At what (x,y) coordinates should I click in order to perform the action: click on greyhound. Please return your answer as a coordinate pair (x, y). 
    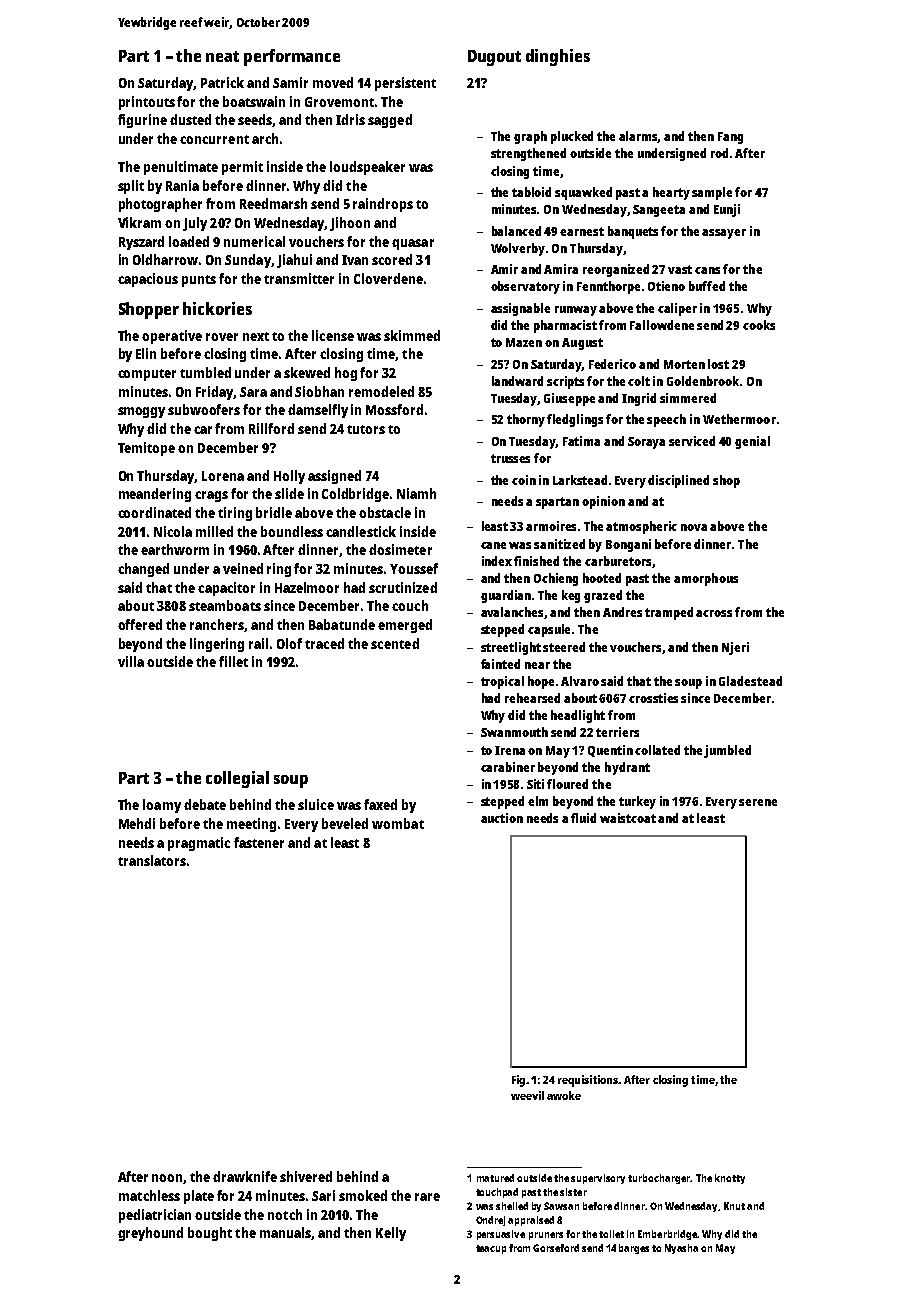
    Looking at the image, I should click on (150, 1234).
